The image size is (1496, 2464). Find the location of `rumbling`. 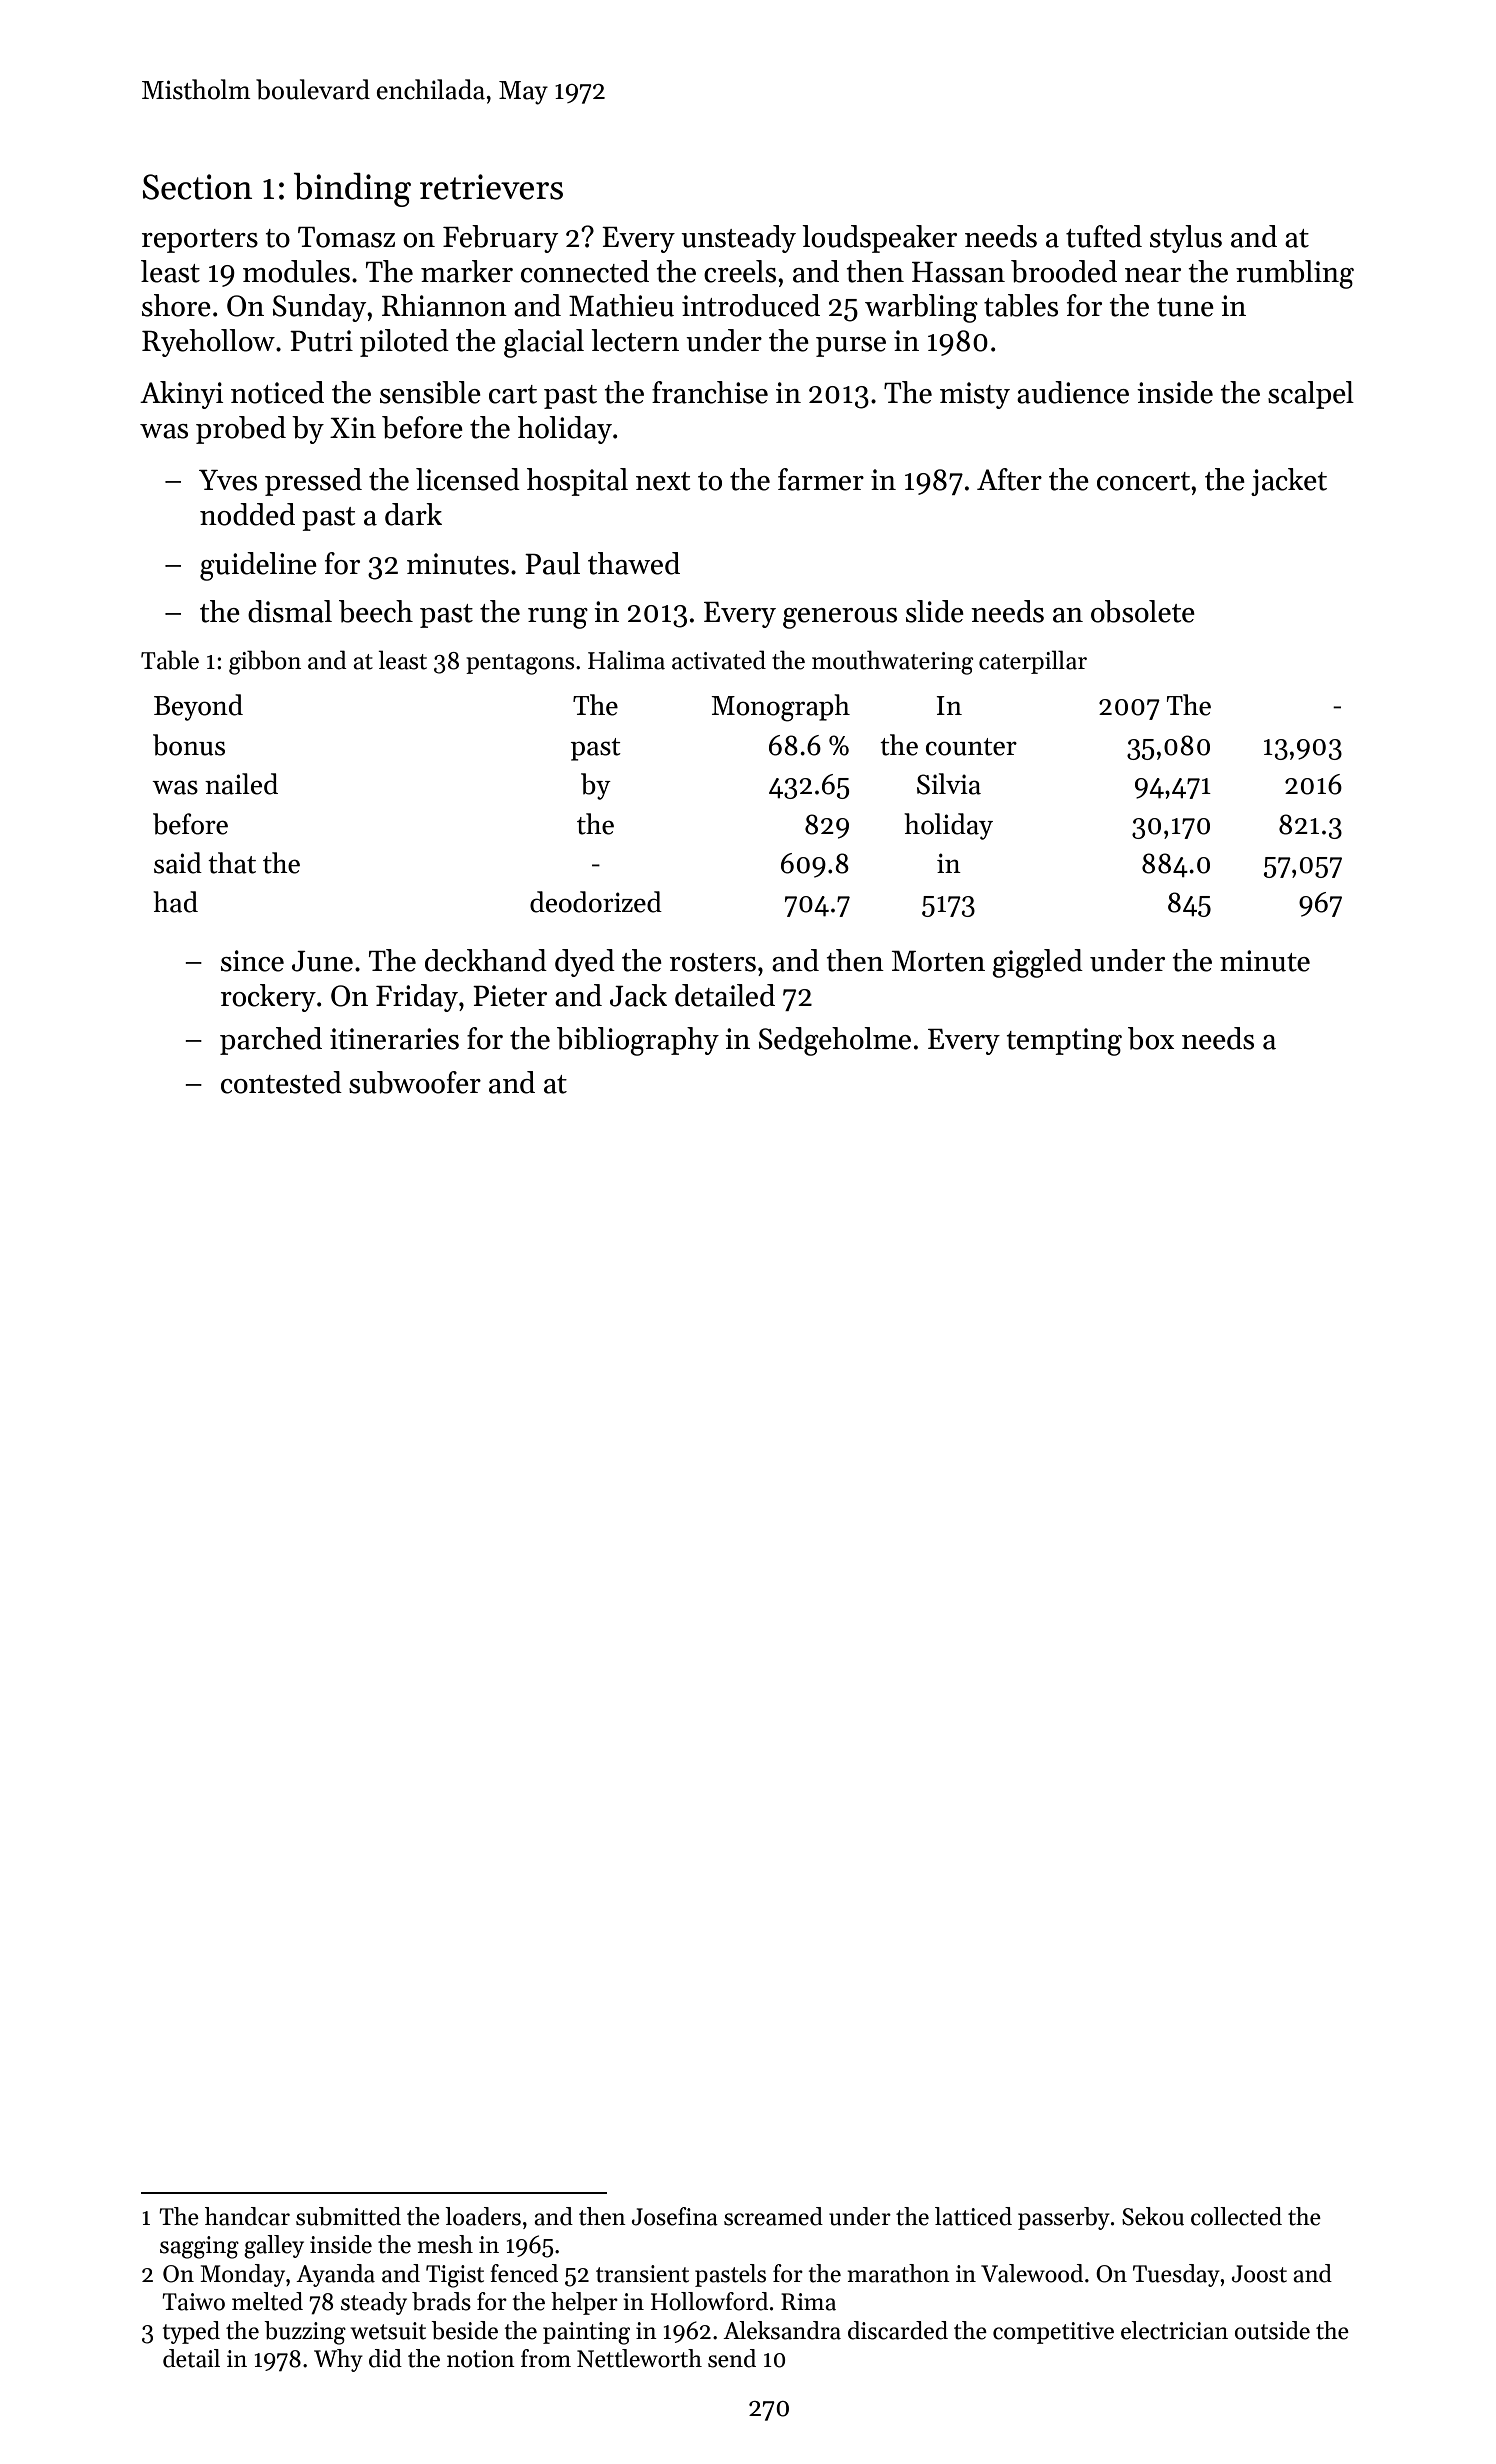

rumbling is located at coordinates (1295, 274).
